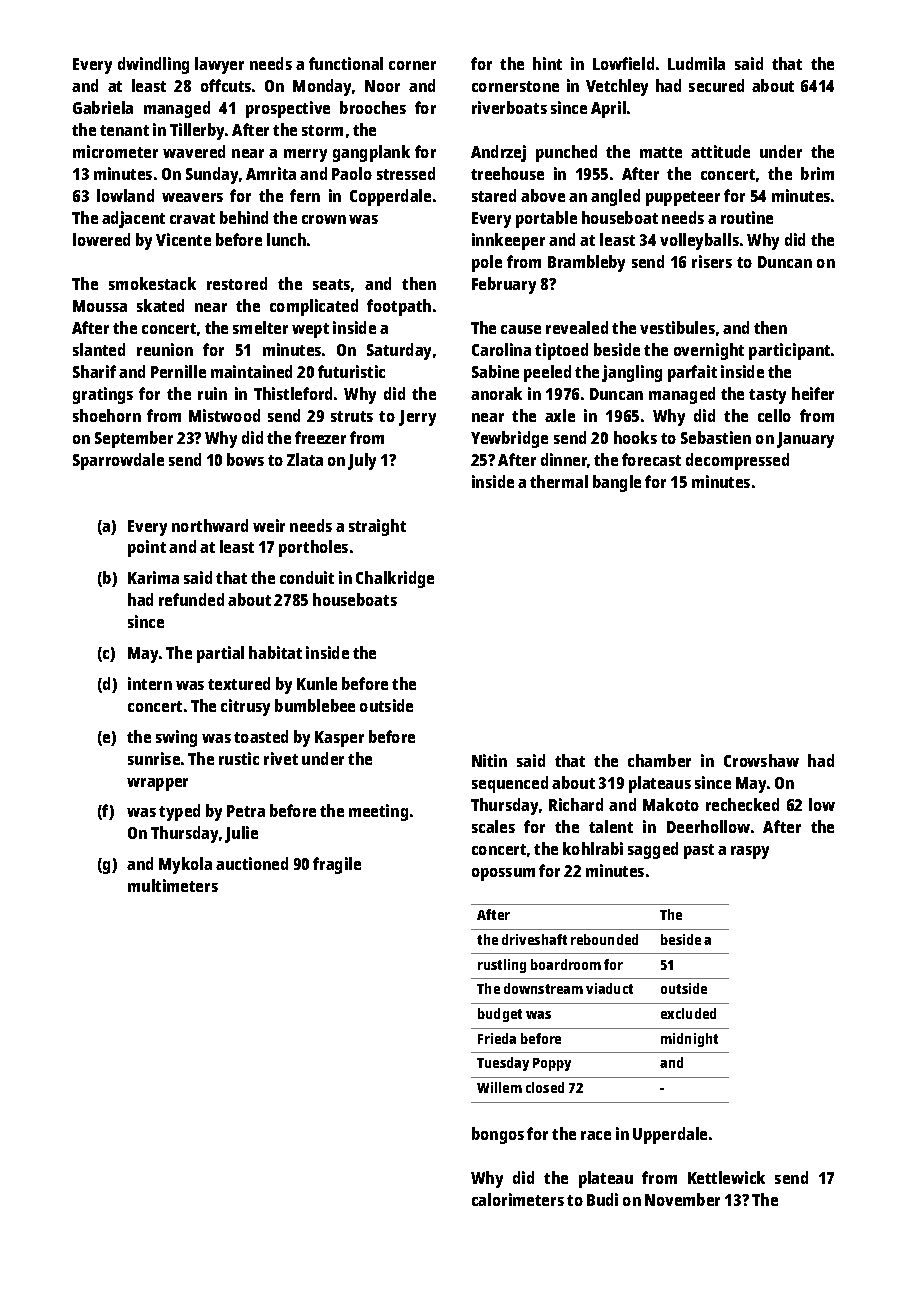 The image size is (908, 1316). Describe the element at coordinates (712, 261) in the page. I see `risers` at that location.
